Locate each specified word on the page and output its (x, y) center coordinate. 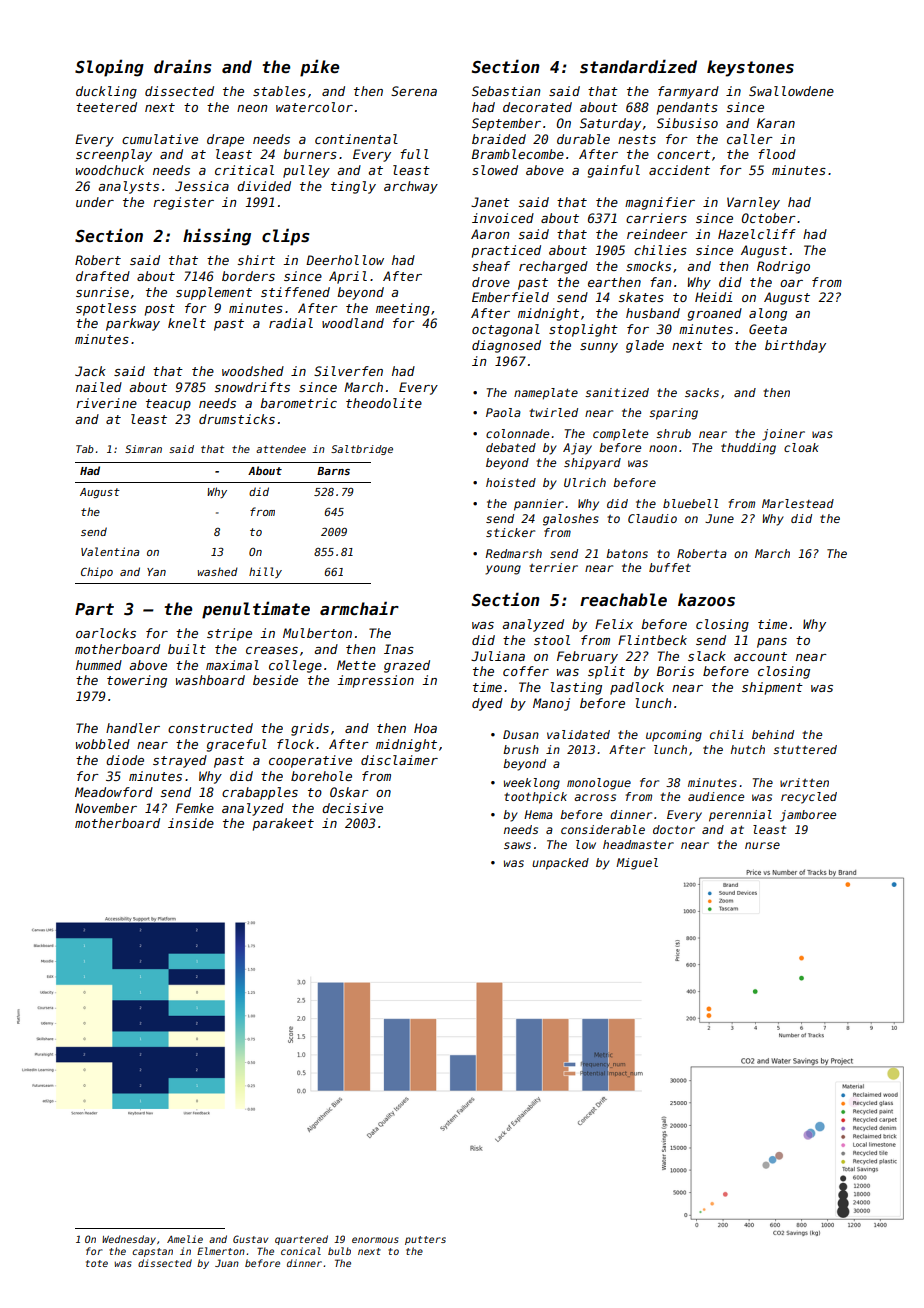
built (187, 649)
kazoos (706, 600)
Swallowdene (791, 91)
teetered (106, 107)
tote (97, 1263)
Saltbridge (362, 450)
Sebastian (506, 91)
